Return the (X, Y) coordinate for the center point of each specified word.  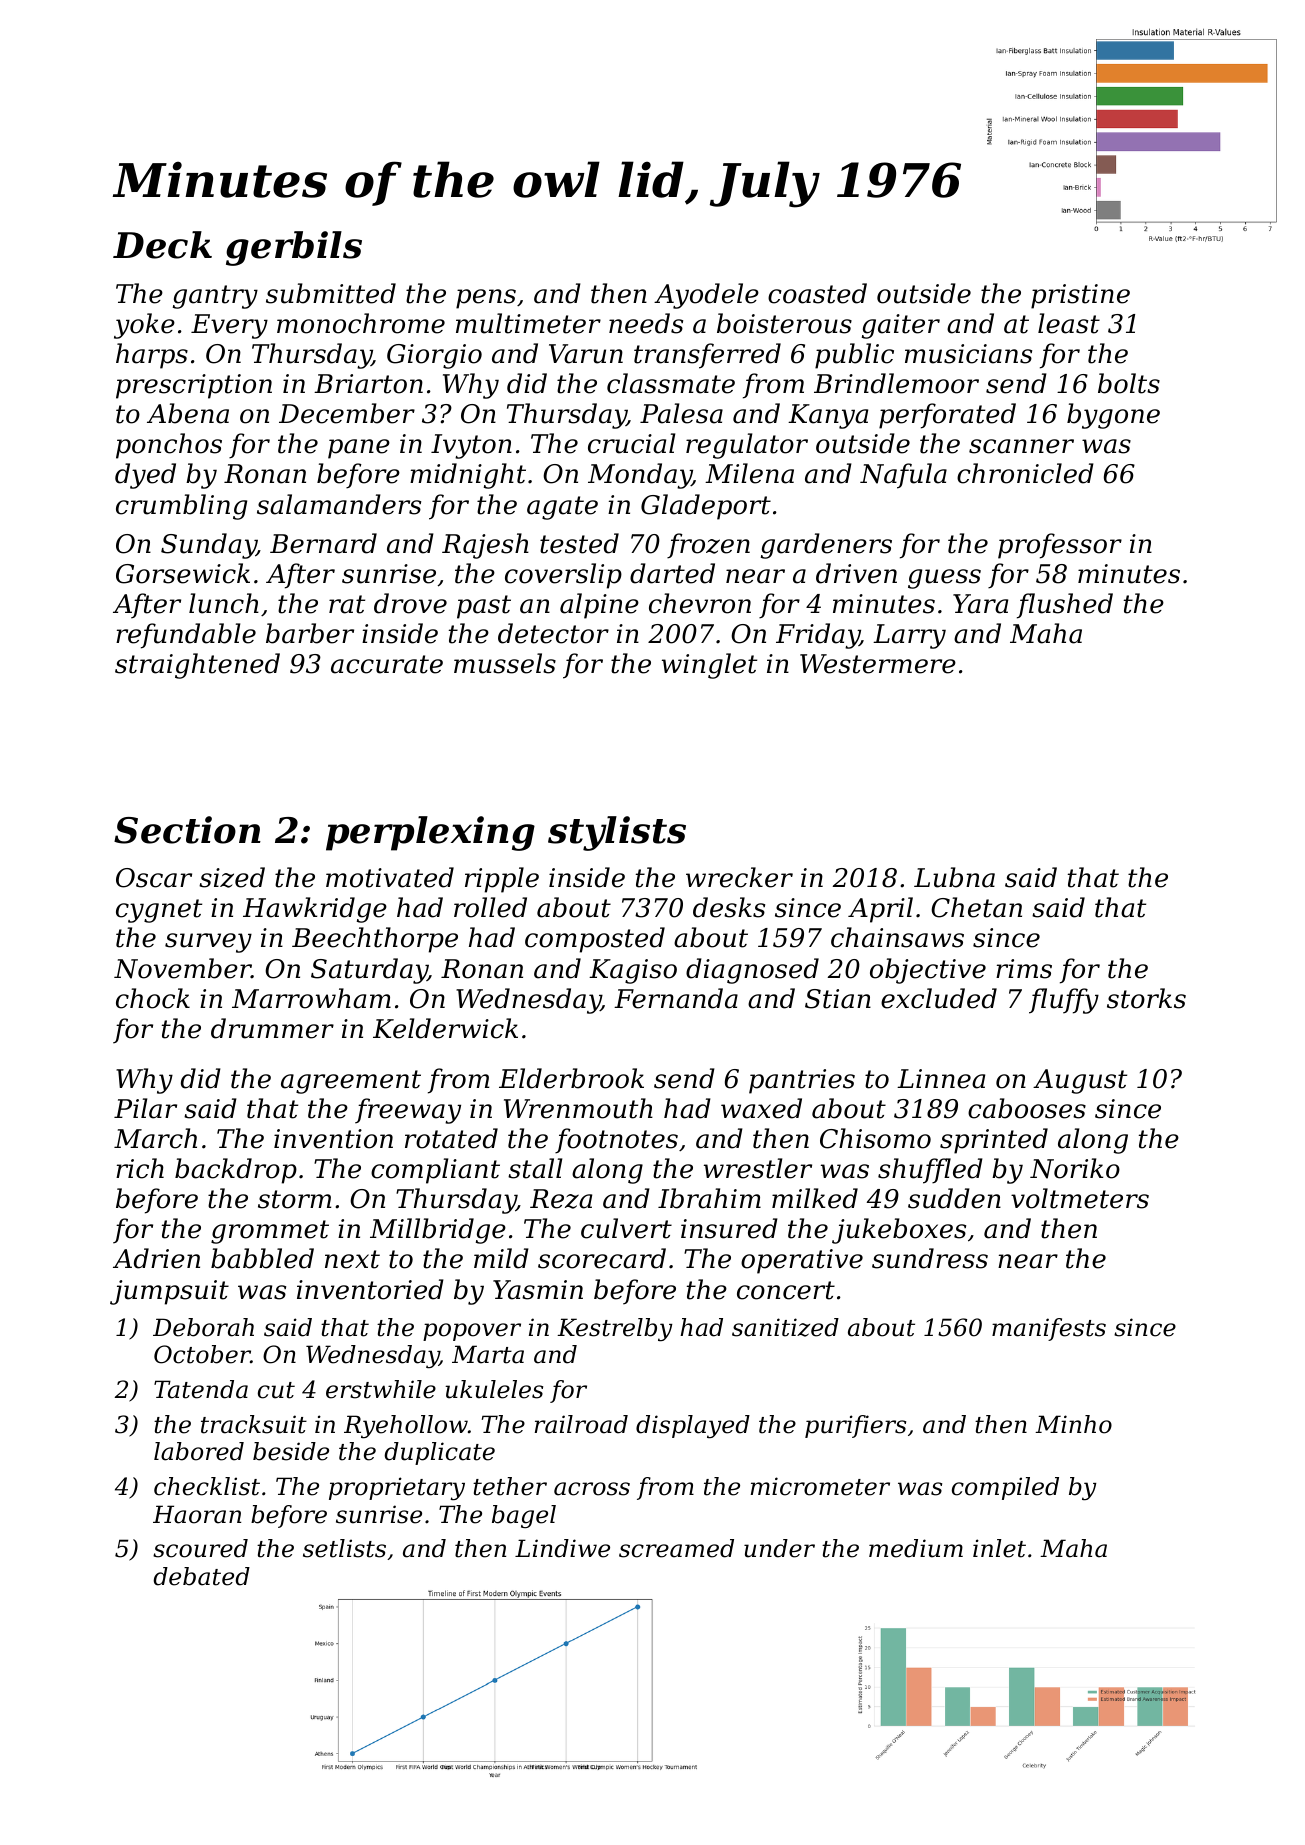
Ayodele (706, 296)
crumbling (181, 507)
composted (595, 940)
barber (310, 633)
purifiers (855, 1426)
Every (229, 326)
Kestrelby (614, 1330)
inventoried (370, 1289)
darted (672, 573)
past (484, 607)
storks (1146, 998)
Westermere (878, 664)
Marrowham (311, 998)
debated (201, 1576)
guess (944, 579)
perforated (947, 416)
